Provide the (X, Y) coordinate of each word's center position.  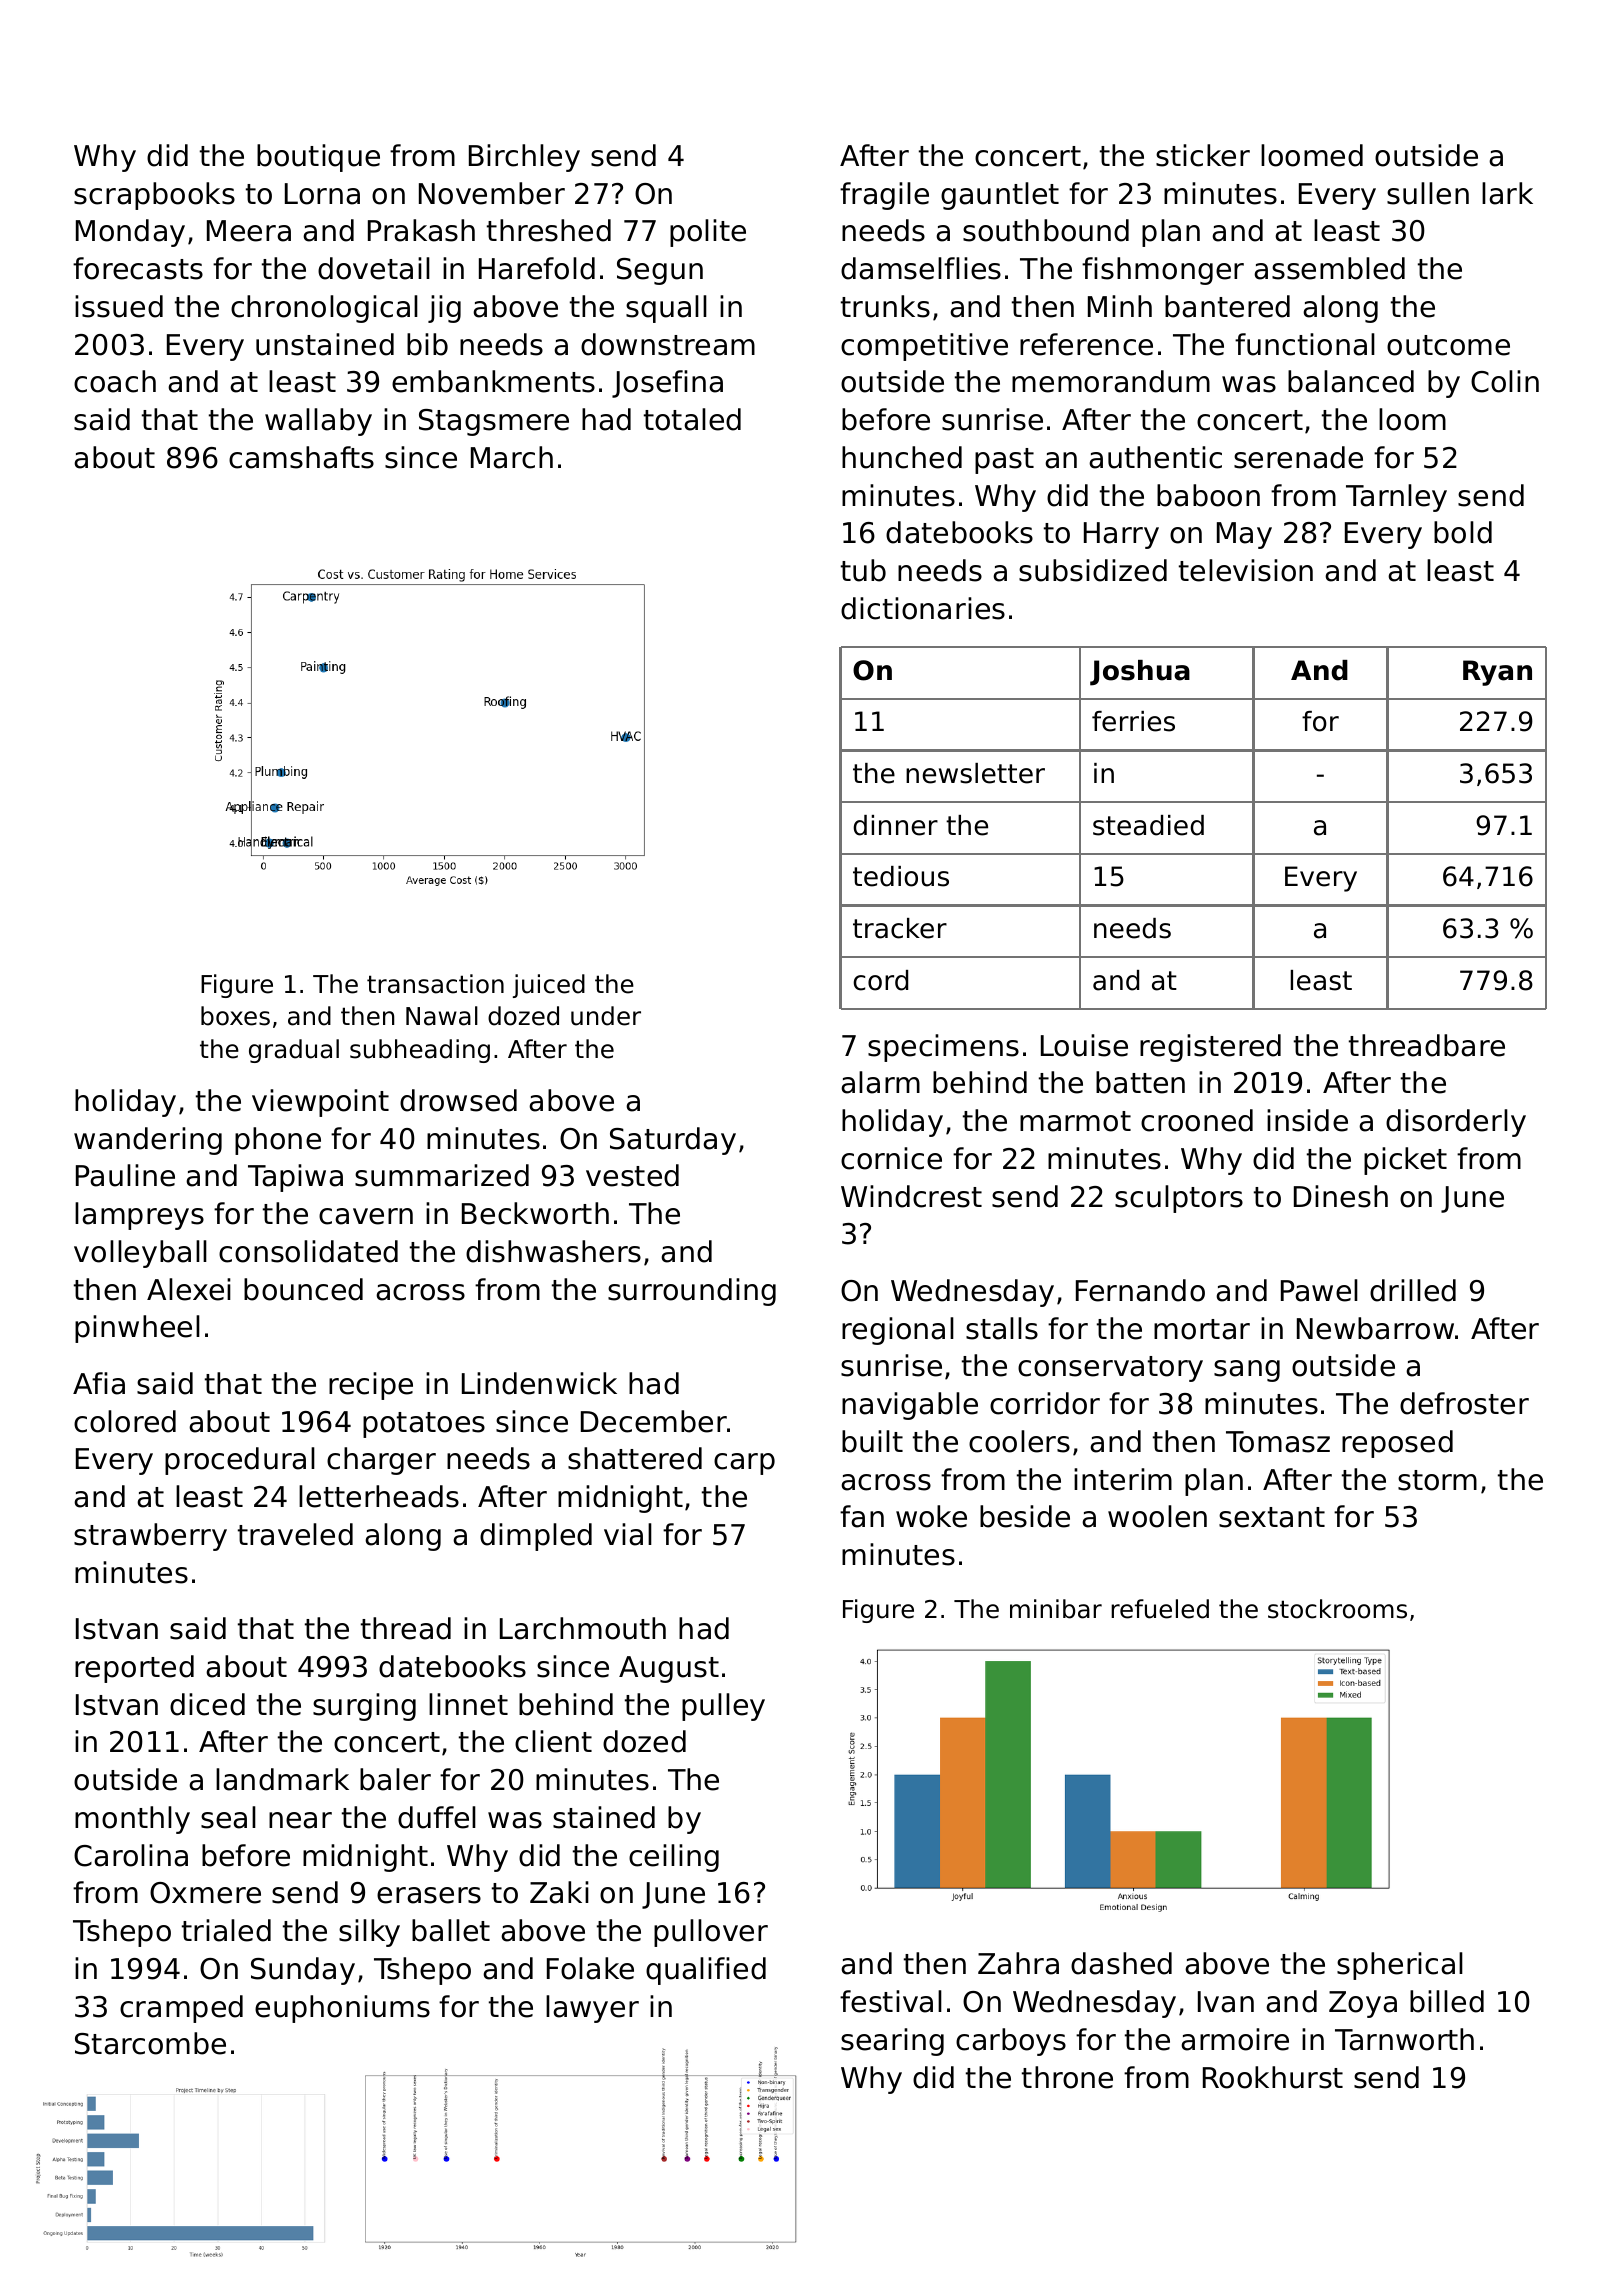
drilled (1413, 1290)
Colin (1505, 381)
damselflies (921, 268)
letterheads (379, 1496)
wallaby (318, 422)
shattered (635, 1458)
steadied (1148, 825)
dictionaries (923, 608)
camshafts (301, 457)
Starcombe (150, 2043)
